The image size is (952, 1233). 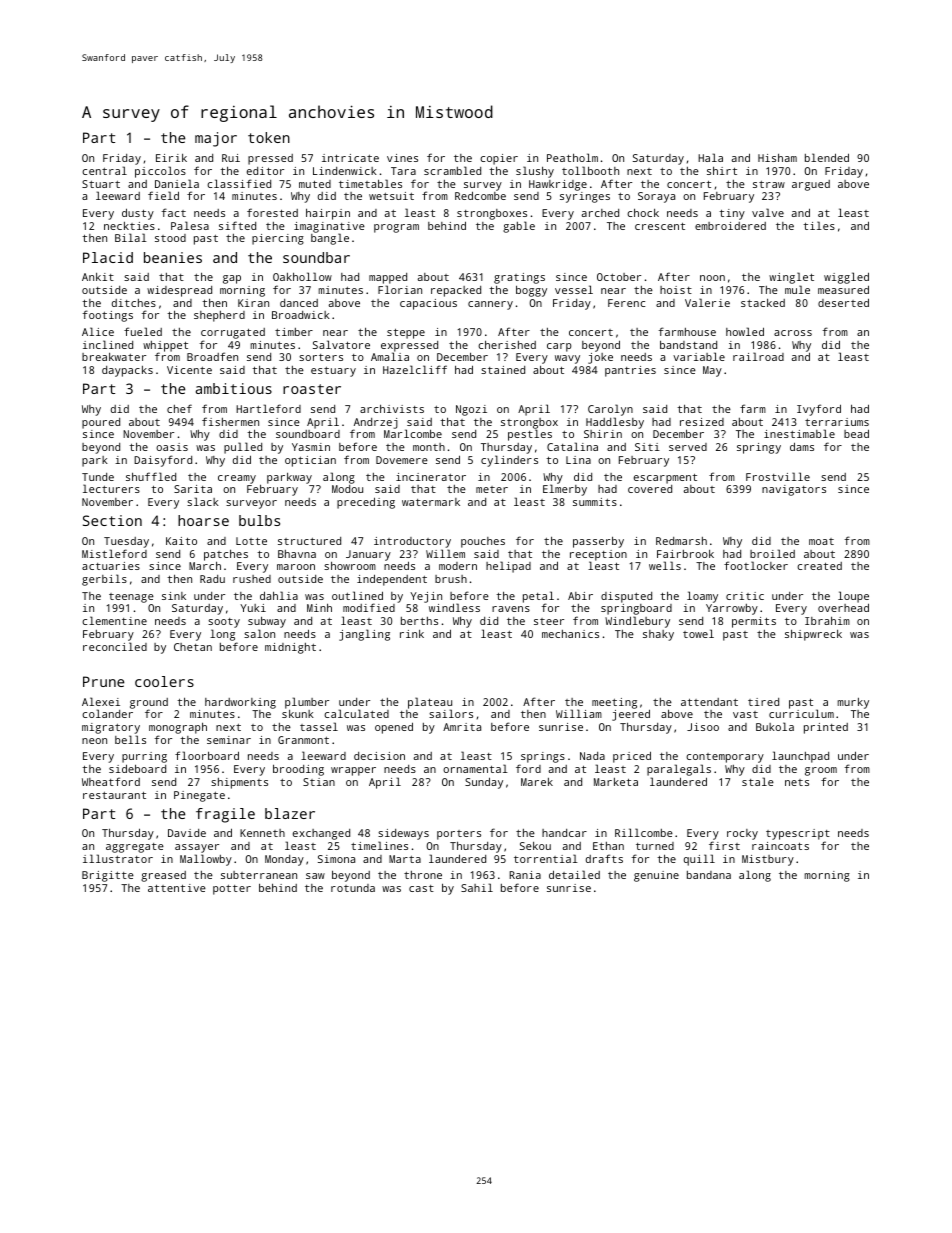 I want to click on corrugated, so click(x=233, y=333).
